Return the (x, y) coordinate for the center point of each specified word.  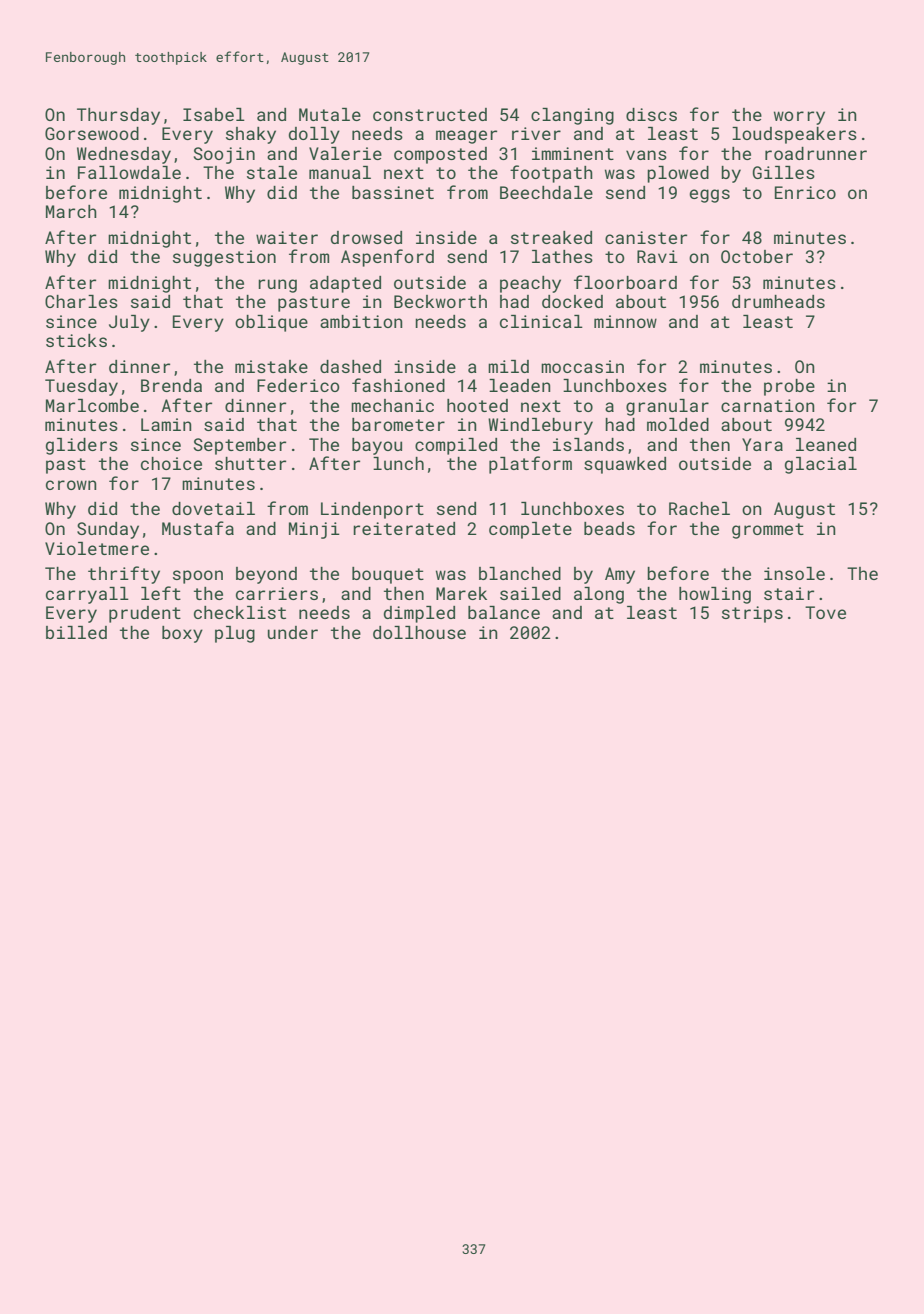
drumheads (778, 301)
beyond (266, 575)
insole (794, 573)
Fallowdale (129, 172)
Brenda (171, 385)
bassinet (393, 192)
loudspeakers (794, 135)
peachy (530, 284)
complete (530, 530)
